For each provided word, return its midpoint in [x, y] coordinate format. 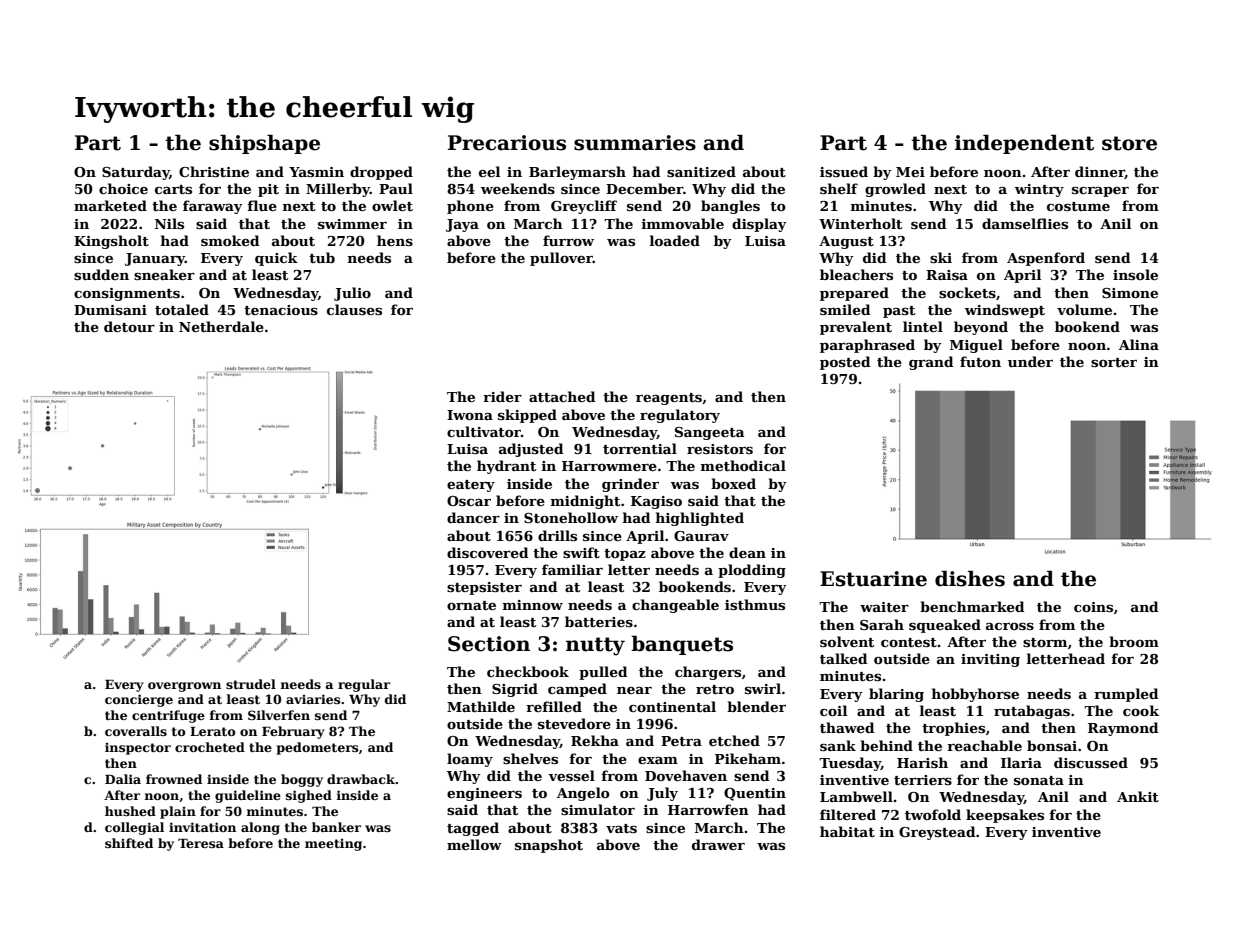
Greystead [937, 833]
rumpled [1126, 695]
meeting [333, 845]
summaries [635, 143]
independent [1024, 144]
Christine [214, 171]
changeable [675, 606]
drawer [718, 844]
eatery [471, 486]
